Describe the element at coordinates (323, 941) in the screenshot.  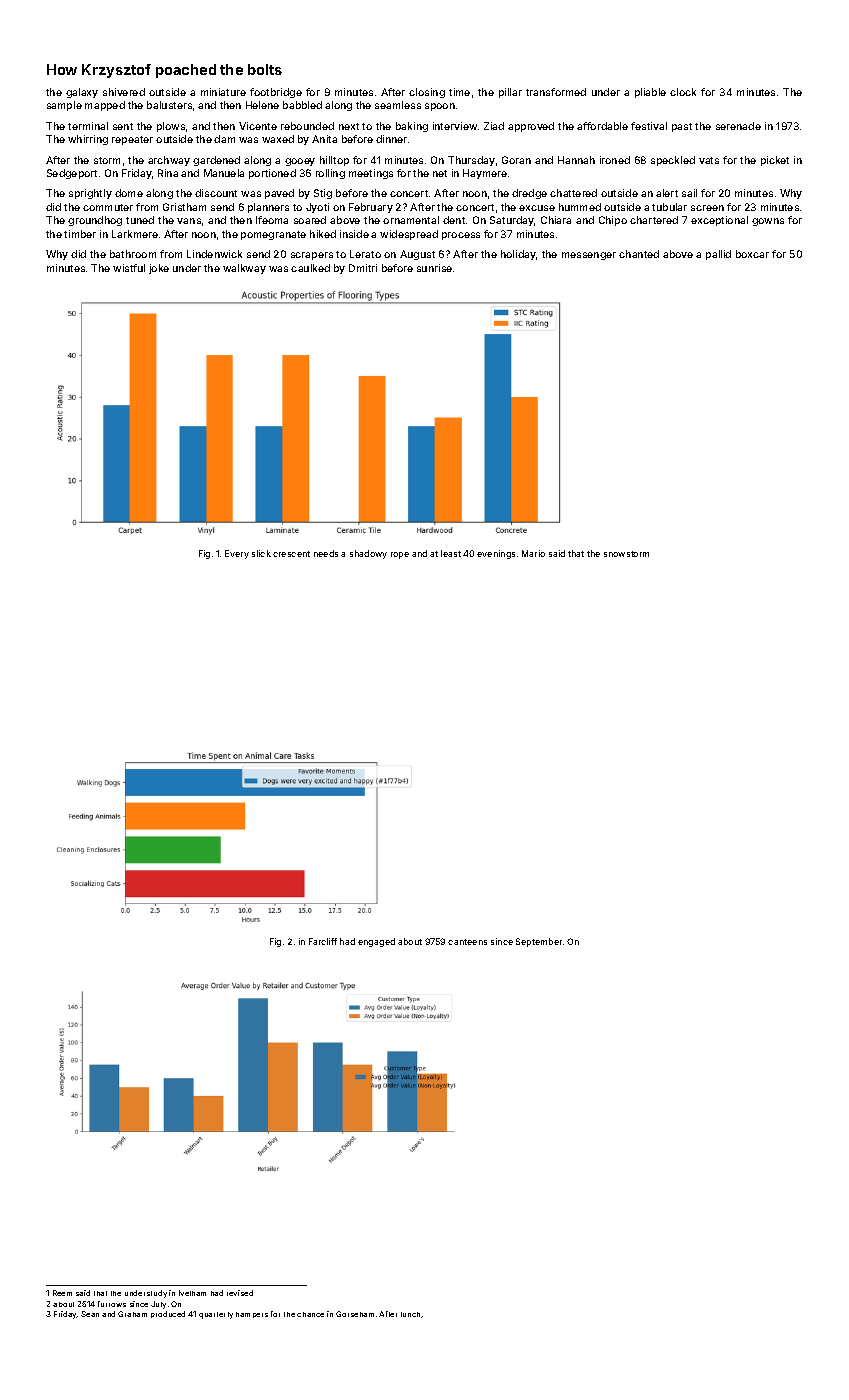
I see `Farcliff` at that location.
